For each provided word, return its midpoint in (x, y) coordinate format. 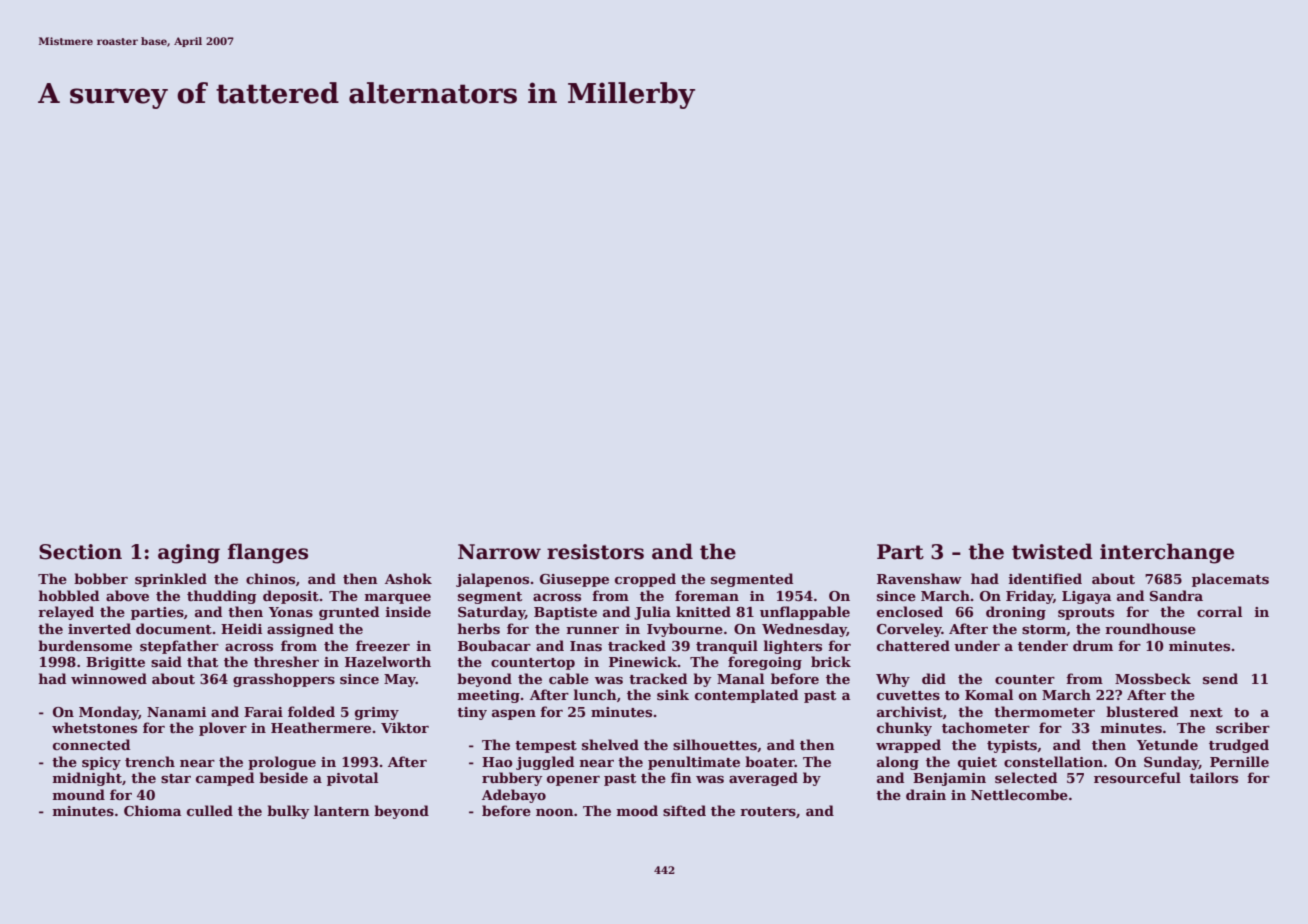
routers (768, 811)
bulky (288, 812)
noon (555, 812)
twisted (1052, 551)
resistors (595, 552)
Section (80, 552)
